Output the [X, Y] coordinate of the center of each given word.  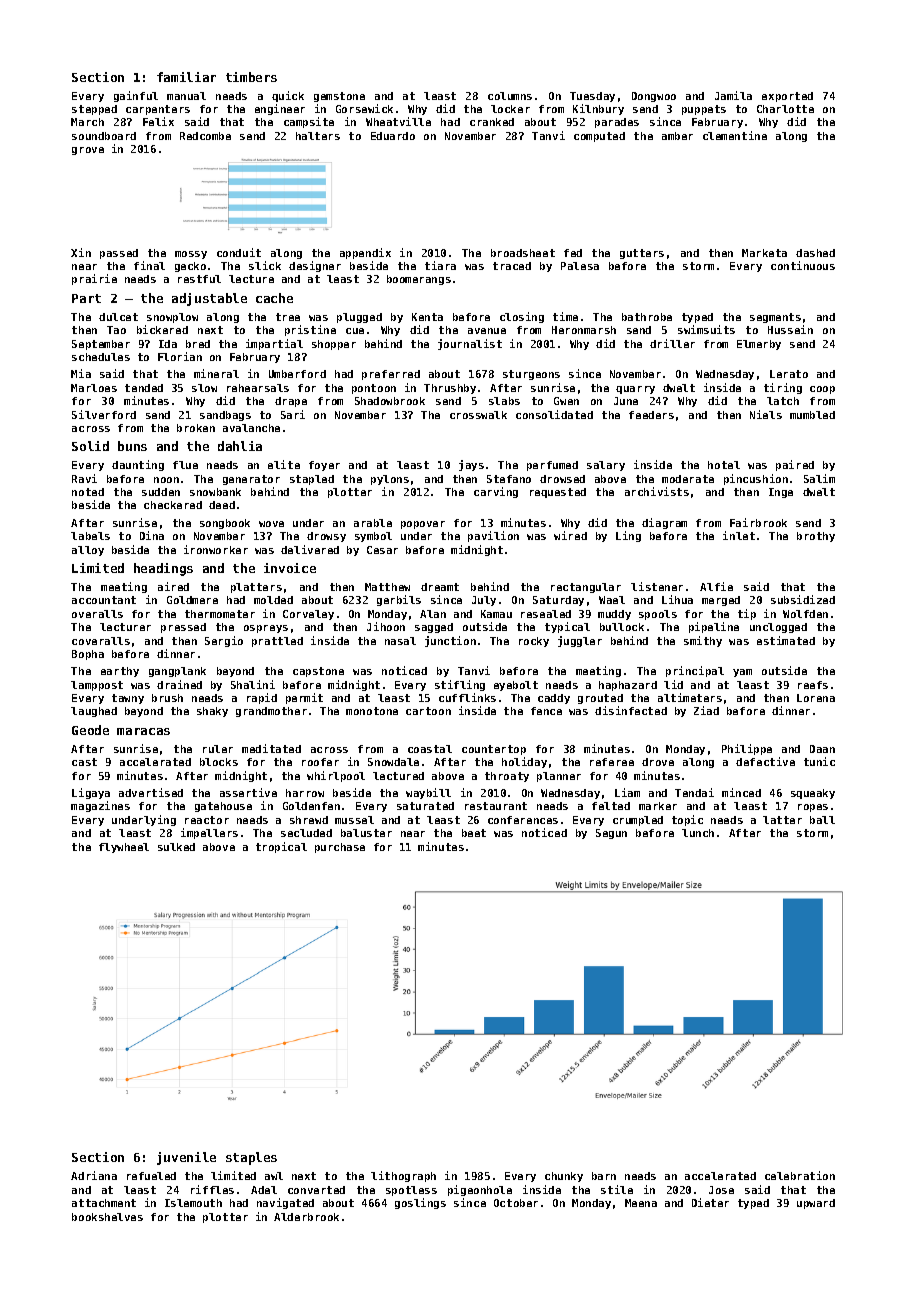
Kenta [427, 317]
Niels [766, 414]
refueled [151, 1176]
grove [88, 151]
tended [144, 388]
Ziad [706, 710]
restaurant [496, 806]
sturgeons [531, 375]
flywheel [124, 848]
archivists [657, 491]
